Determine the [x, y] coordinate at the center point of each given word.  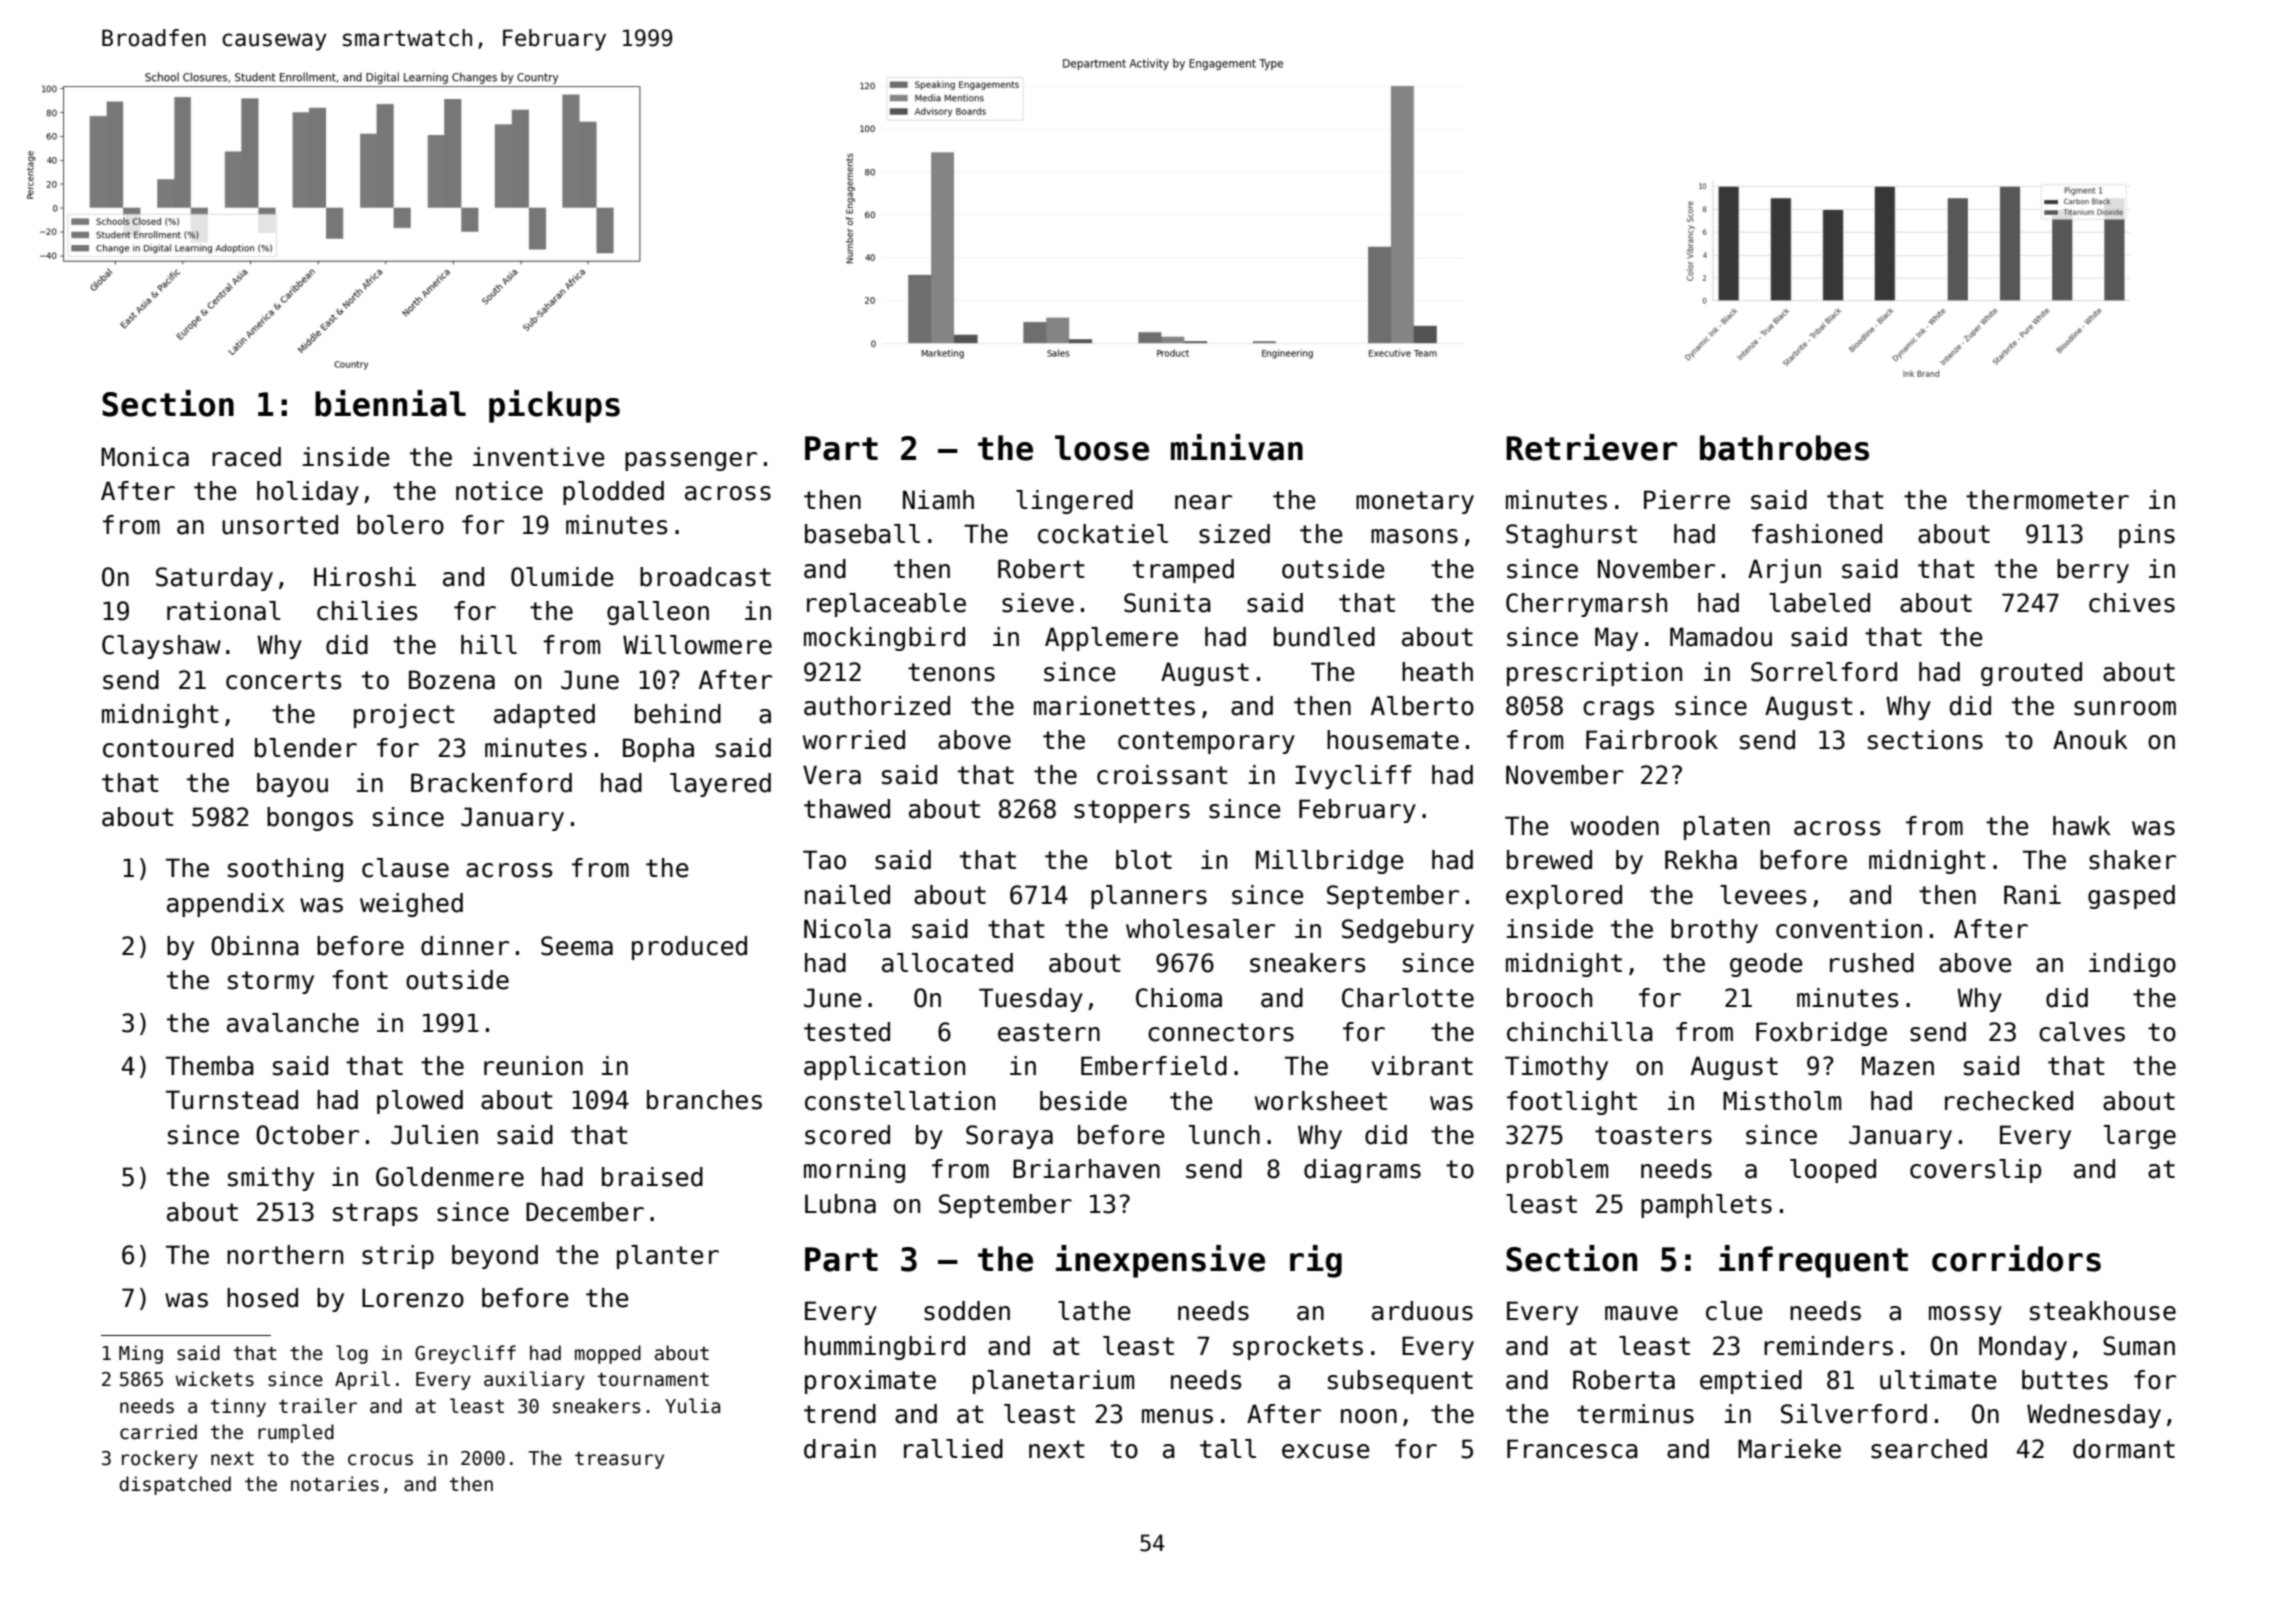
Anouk [2090, 740]
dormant [2124, 1449]
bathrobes [1784, 448]
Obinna [255, 946]
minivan [1237, 447]
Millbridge [1330, 862]
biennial [390, 403]
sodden [967, 1311]
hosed [262, 1298]
